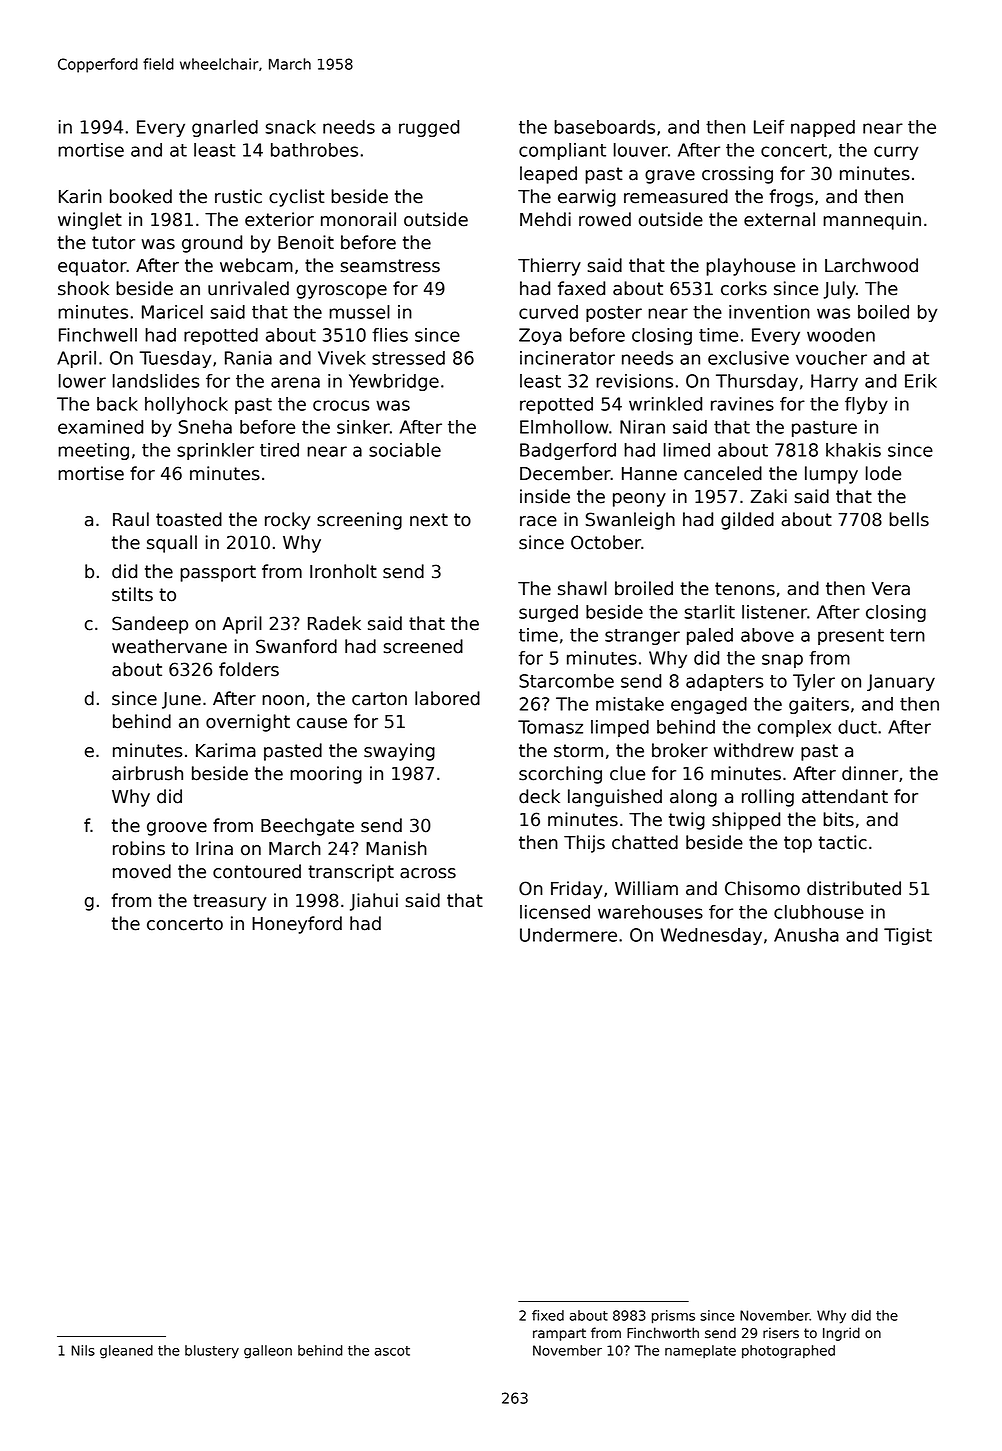 The height and width of the screenshot is (1451, 1002). Describe the element at coordinates (429, 520) in the screenshot. I see `next` at that location.
